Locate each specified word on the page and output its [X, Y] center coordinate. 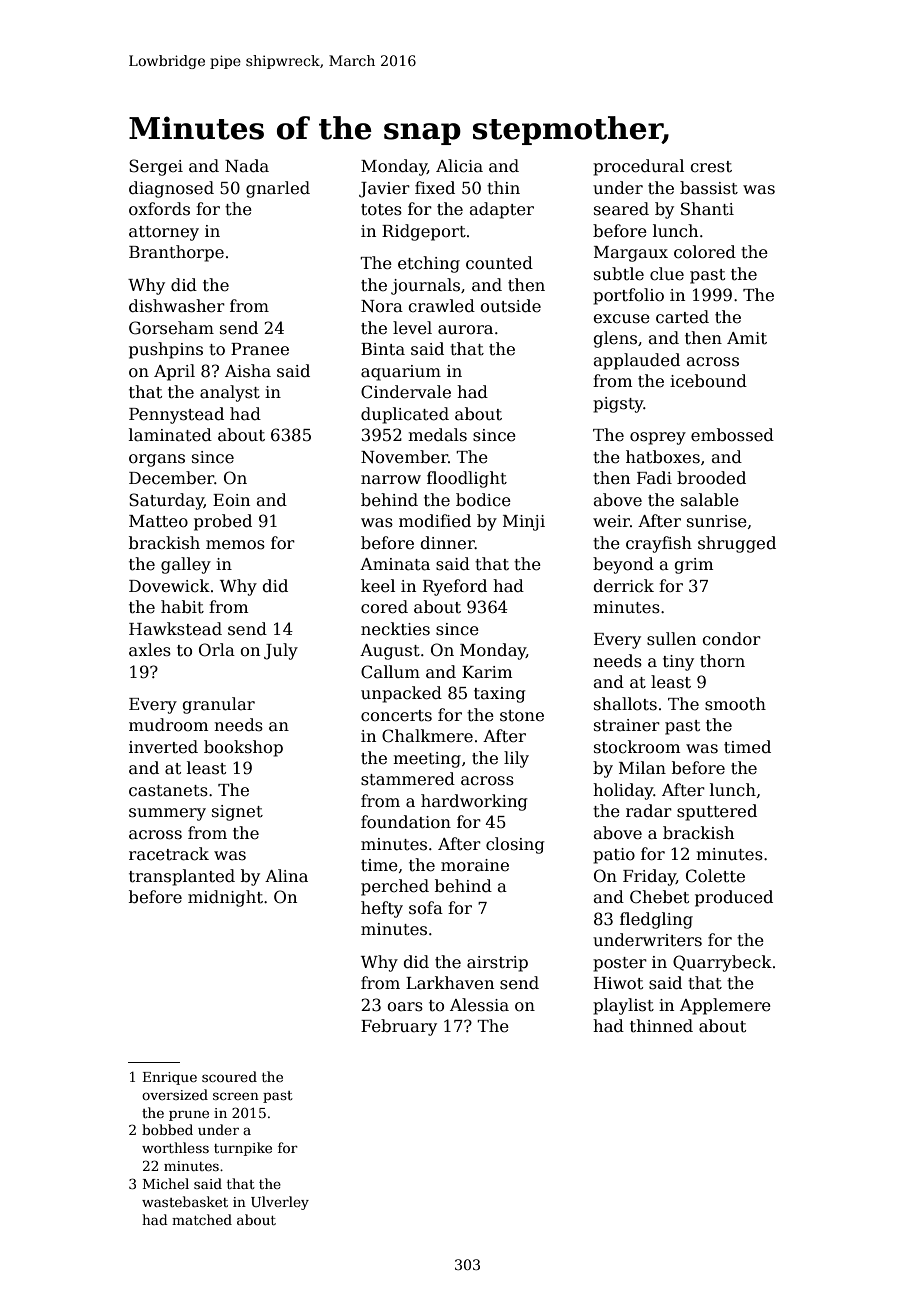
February [399, 1027]
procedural [638, 167]
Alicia [459, 166]
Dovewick [169, 586]
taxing [500, 695]
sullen [671, 639]
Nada [247, 166]
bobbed [167, 1129]
